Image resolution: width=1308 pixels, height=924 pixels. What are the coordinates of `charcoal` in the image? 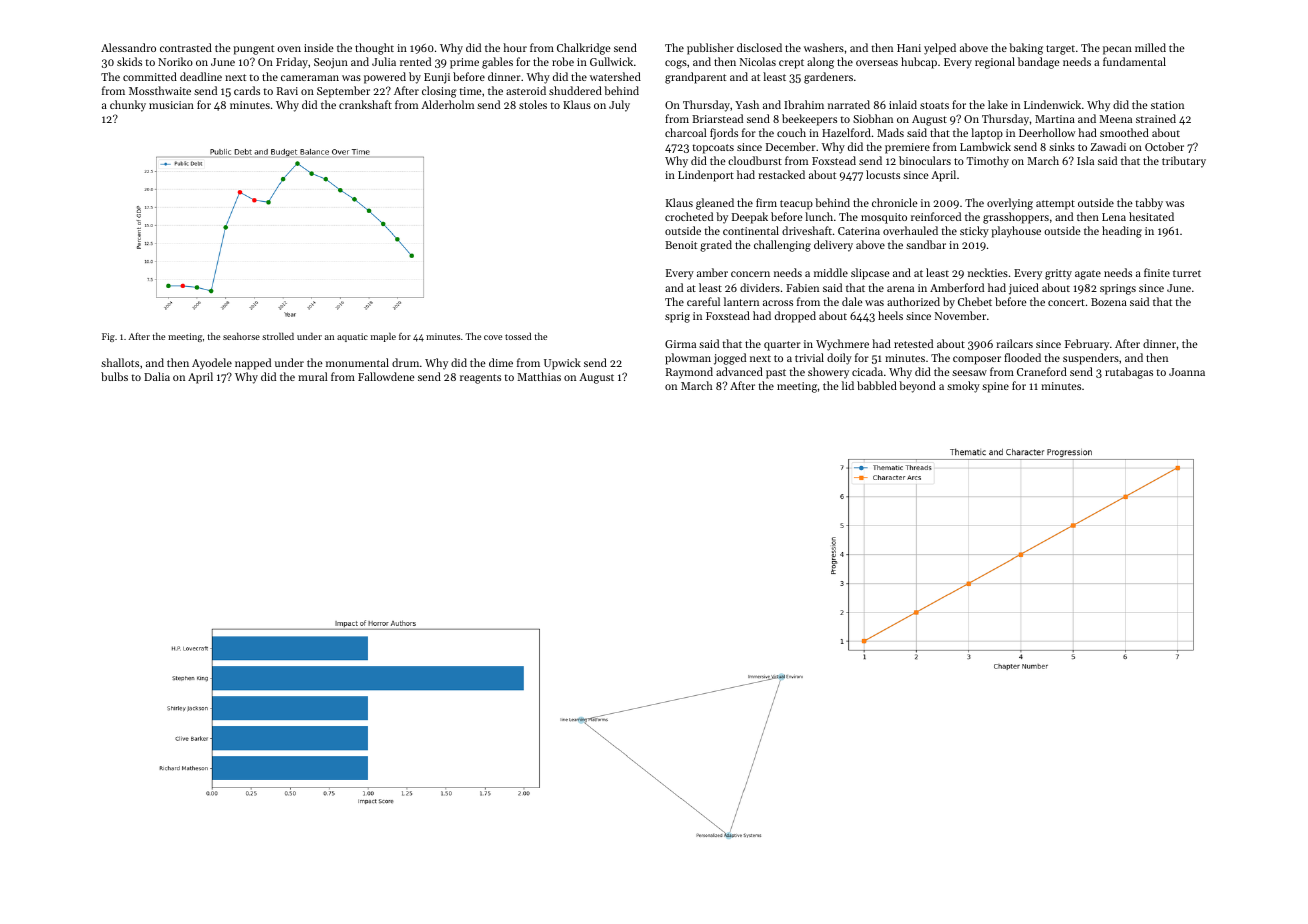 It's located at (686, 132).
